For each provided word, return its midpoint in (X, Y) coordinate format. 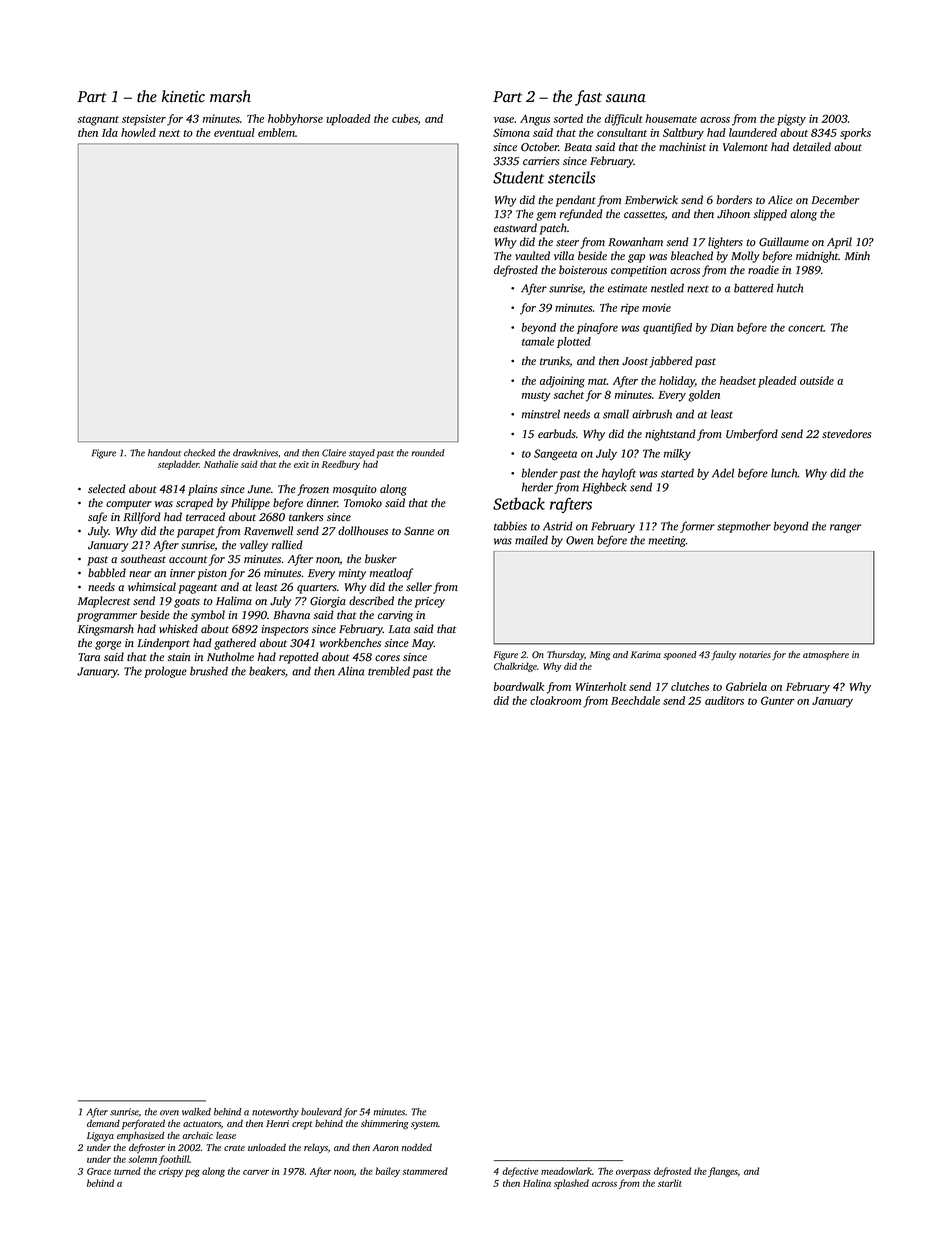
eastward (515, 228)
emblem (276, 132)
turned (127, 1171)
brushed (209, 671)
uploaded (348, 120)
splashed (571, 1184)
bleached (692, 255)
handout (164, 453)
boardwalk (519, 686)
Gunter (777, 700)
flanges (723, 1172)
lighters (725, 243)
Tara (89, 657)
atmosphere (826, 655)
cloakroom (555, 700)
